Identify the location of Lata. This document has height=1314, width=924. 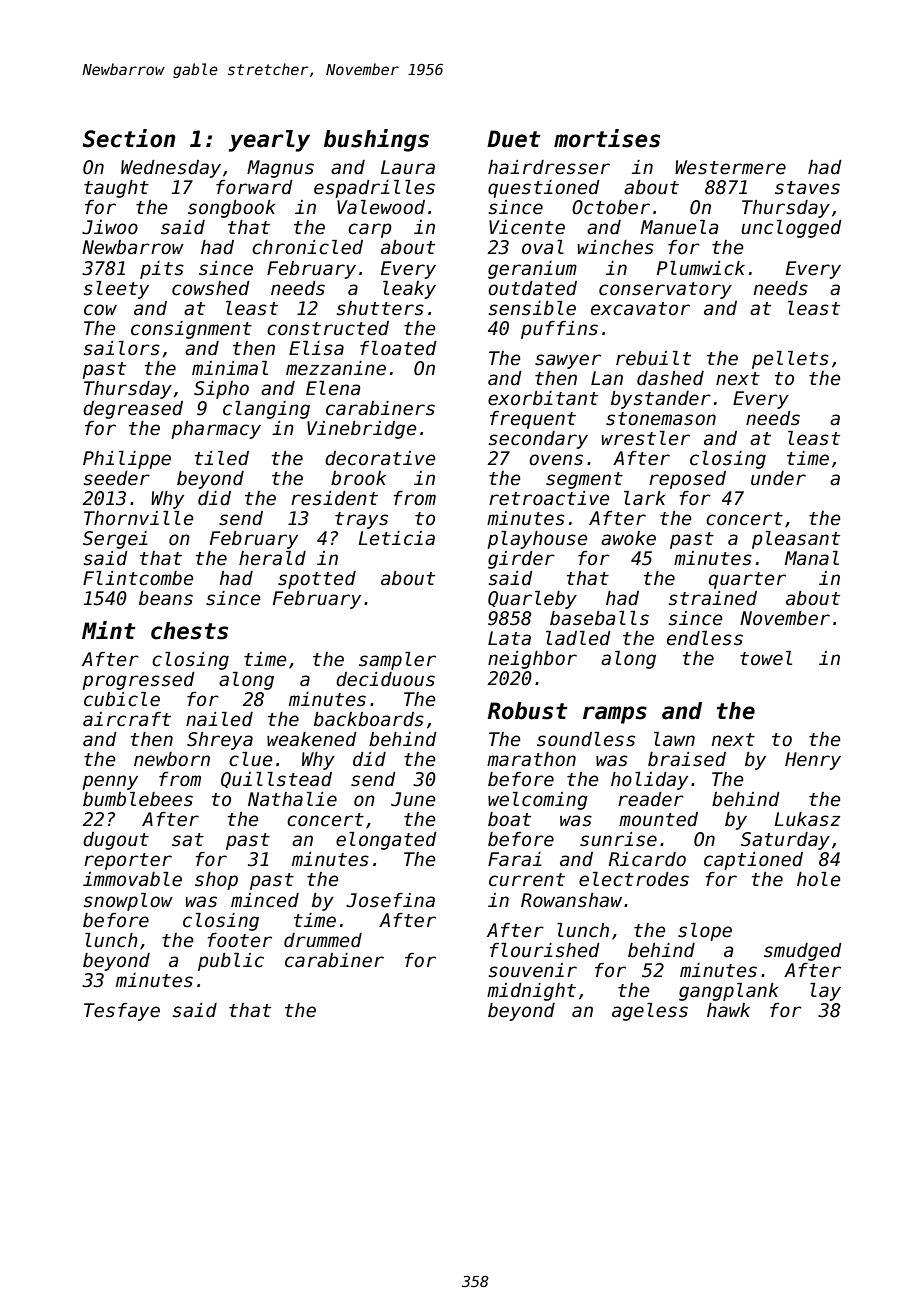
(509, 638).
